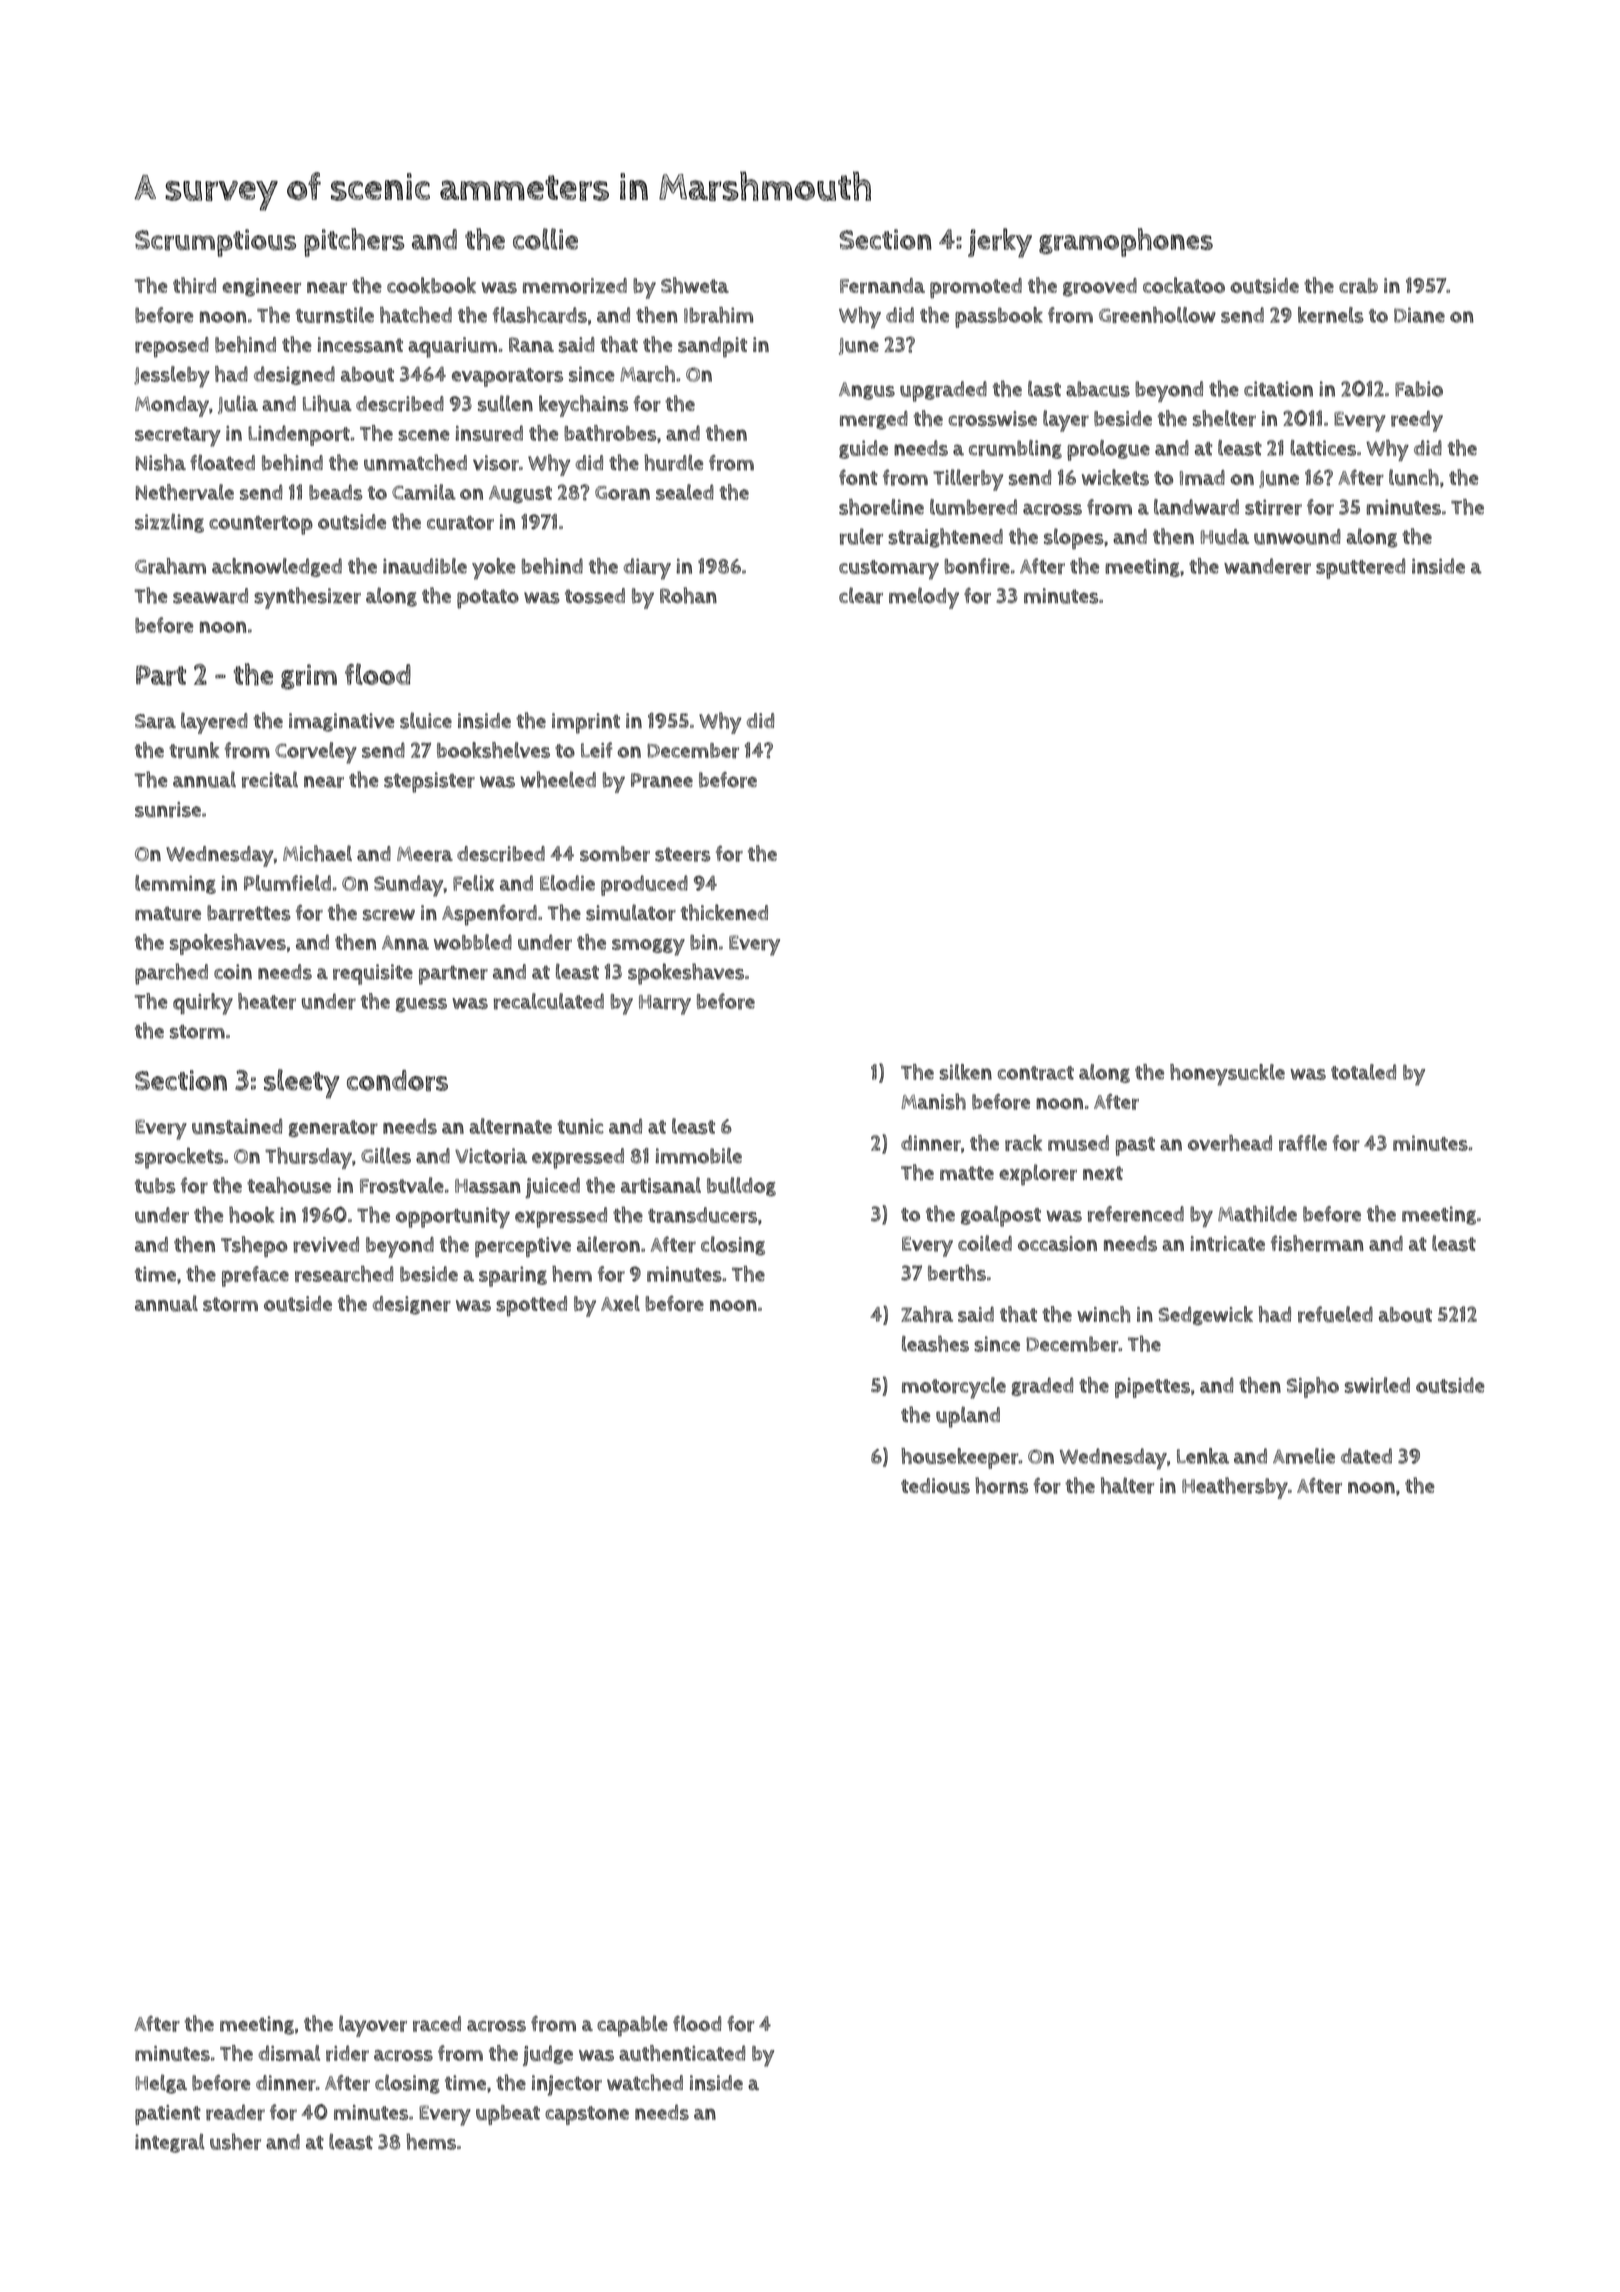 The height and width of the screenshot is (2292, 1620). Describe the element at coordinates (741, 1187) in the screenshot. I see `bulldog` at that location.
